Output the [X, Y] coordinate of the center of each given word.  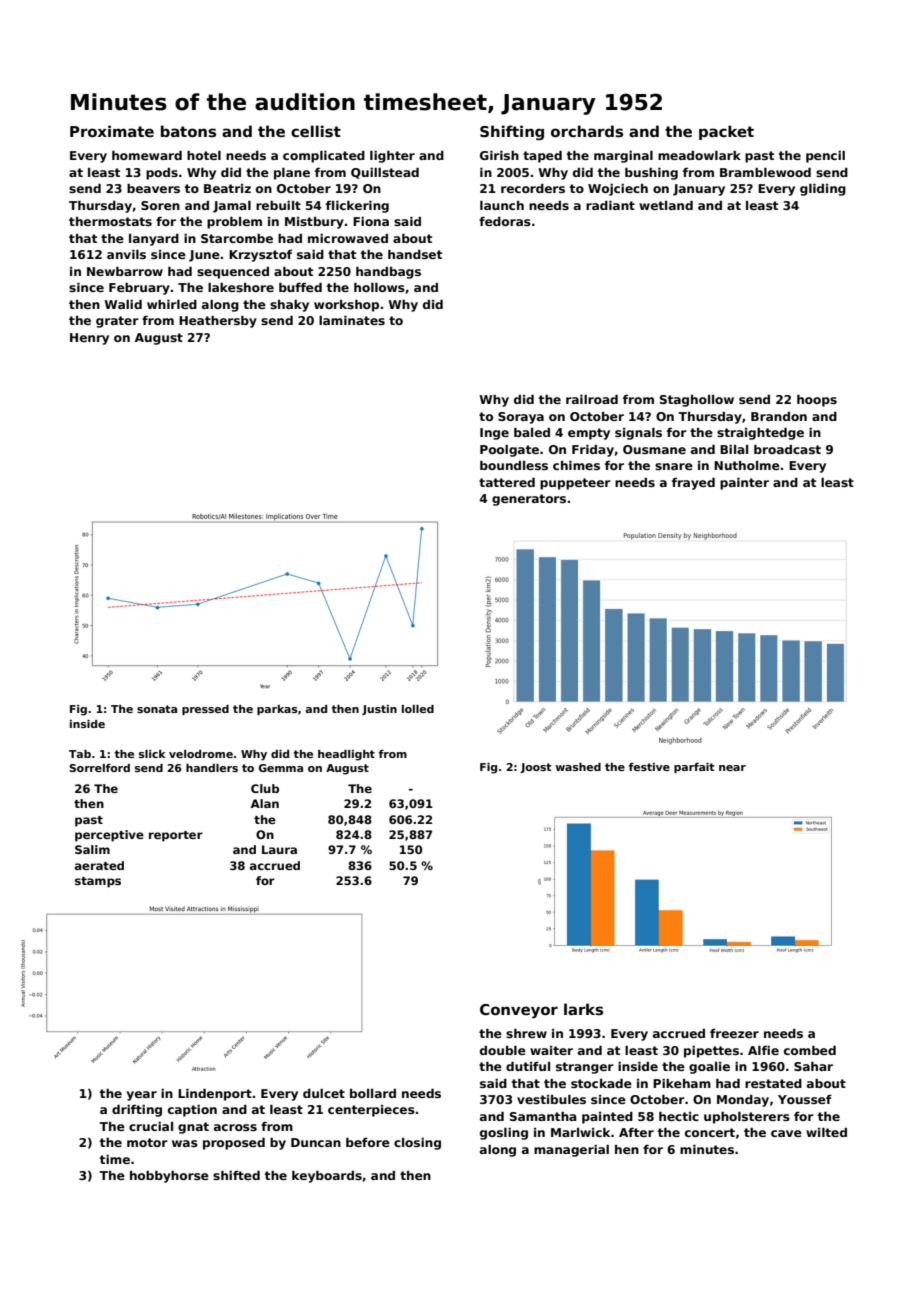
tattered [507, 482]
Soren [160, 205]
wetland [666, 205]
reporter [176, 836]
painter [744, 484]
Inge [494, 434]
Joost [536, 768]
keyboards [327, 1177]
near [732, 768]
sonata [157, 709]
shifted [236, 1175]
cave [786, 1133]
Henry [89, 339]
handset [415, 254]
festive [649, 767]
